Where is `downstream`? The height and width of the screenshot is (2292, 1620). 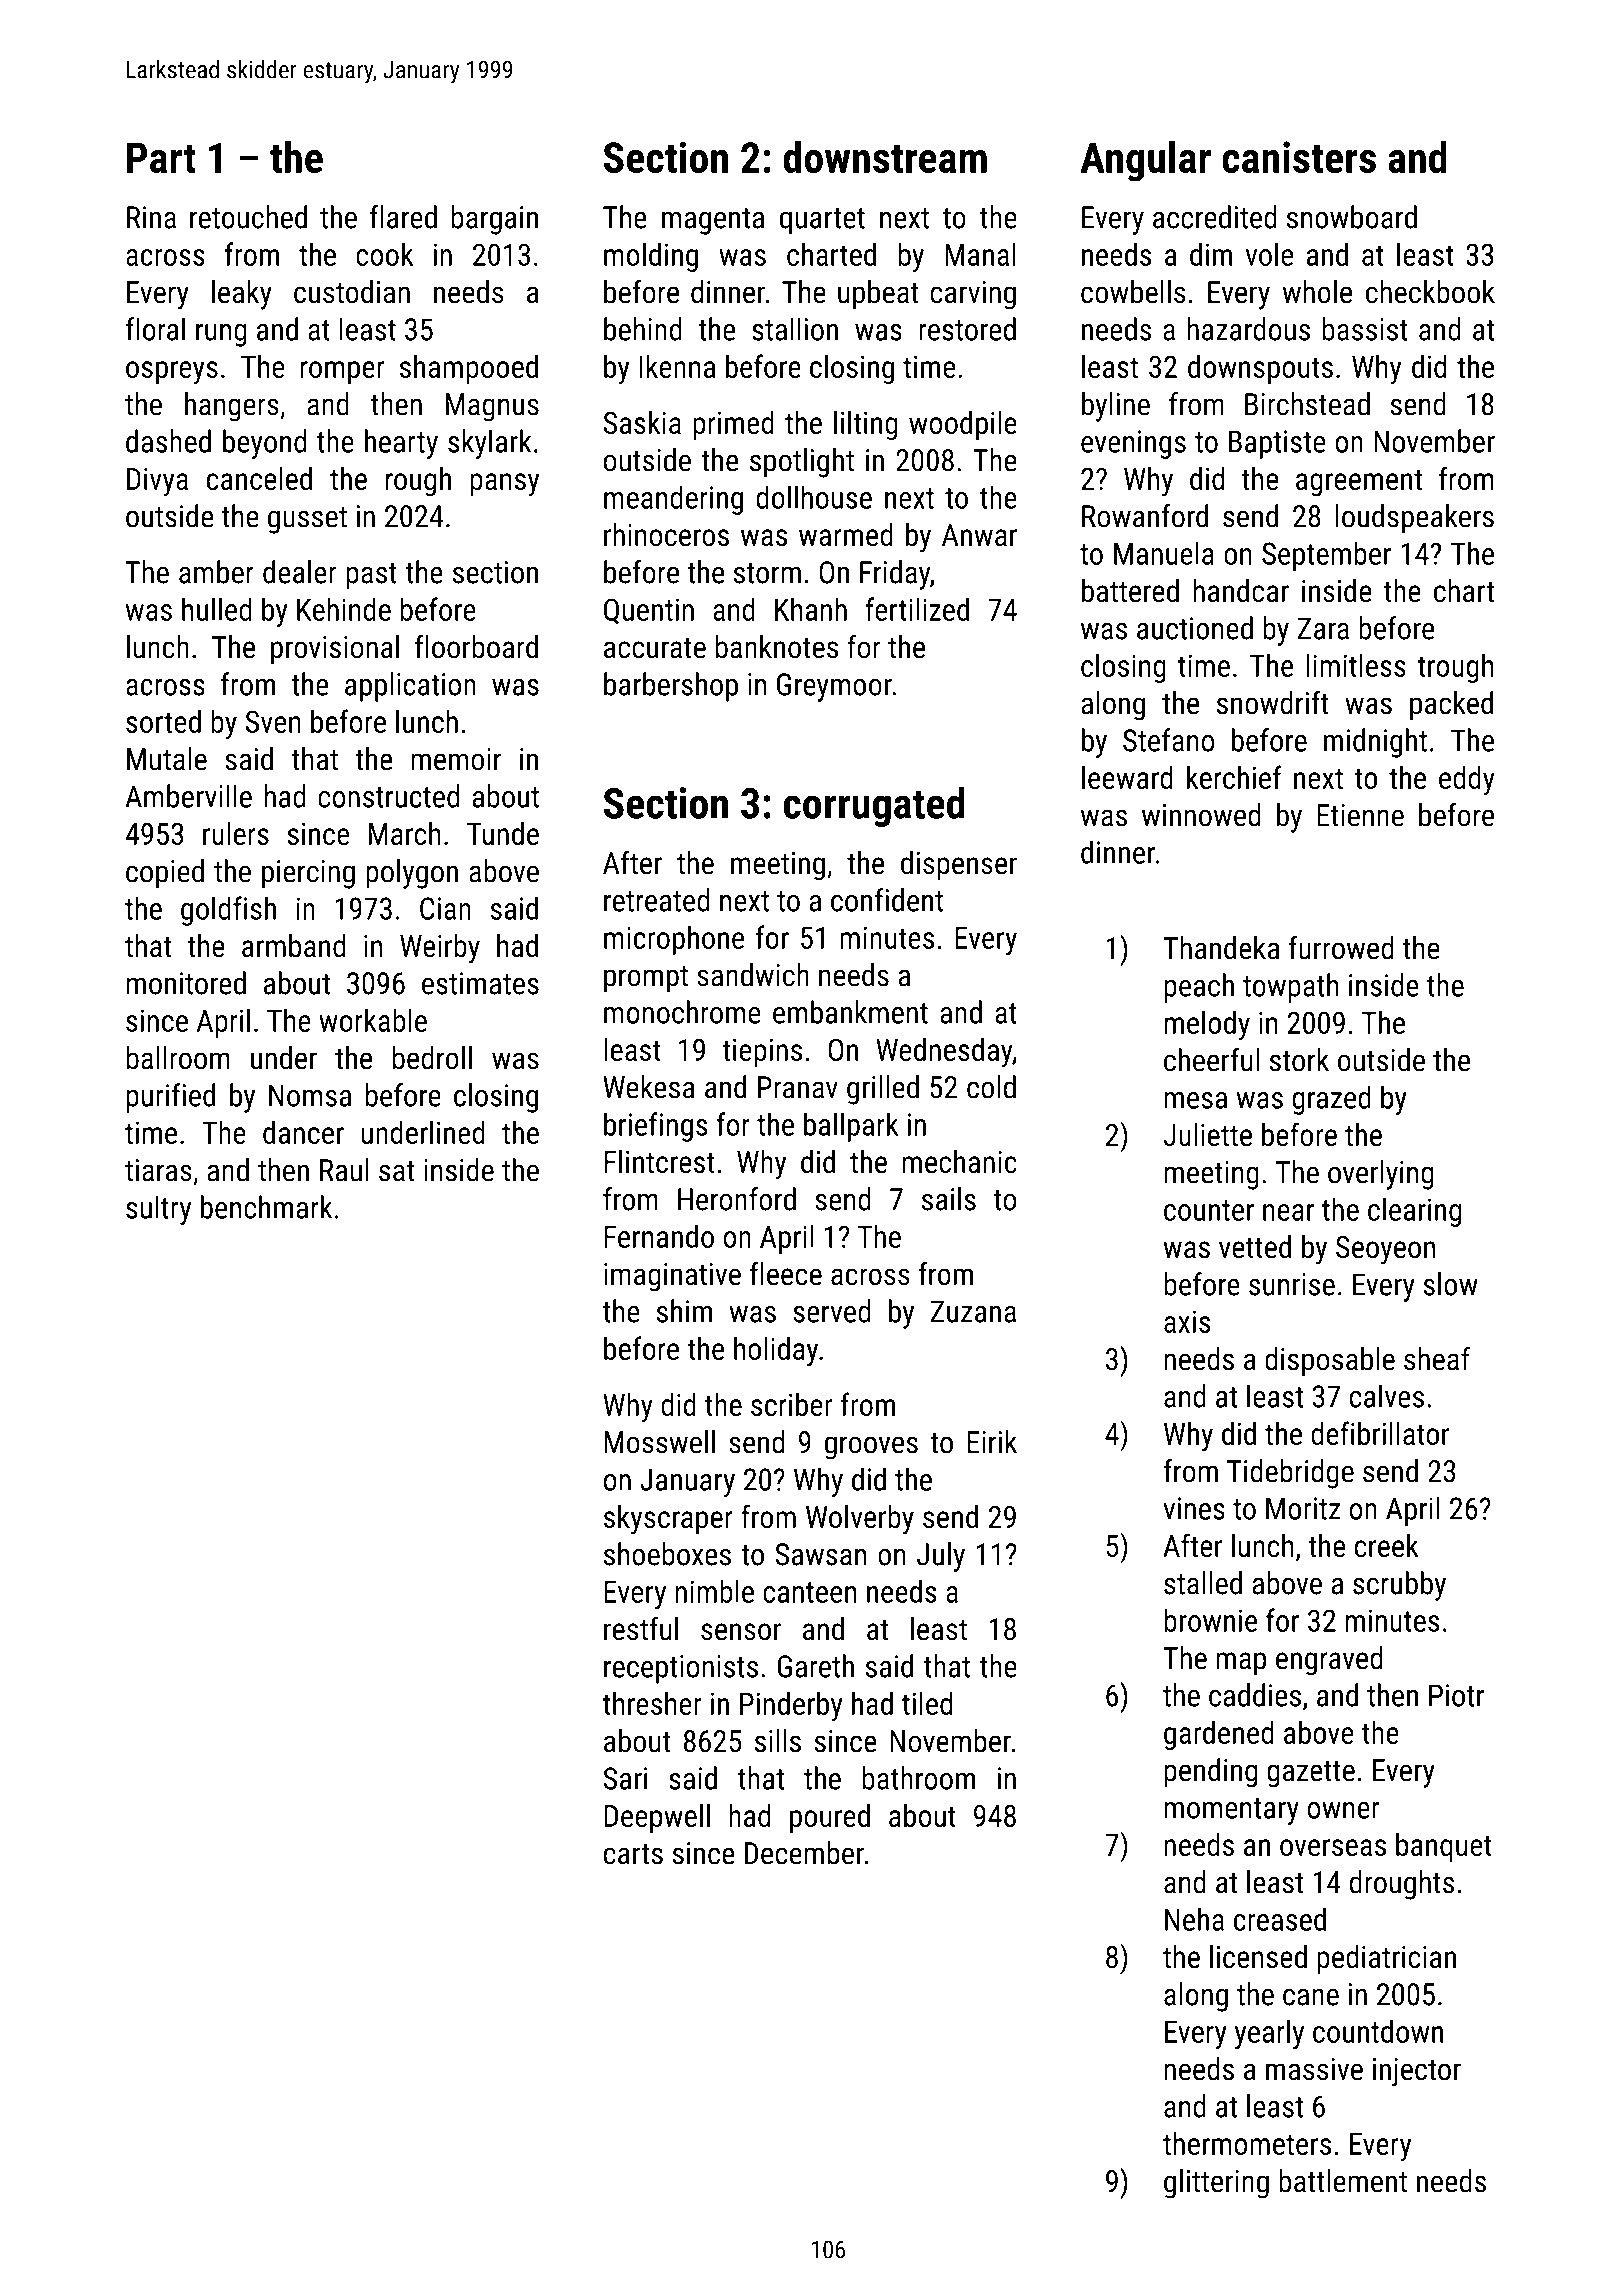
downstream is located at coordinates (885, 157).
